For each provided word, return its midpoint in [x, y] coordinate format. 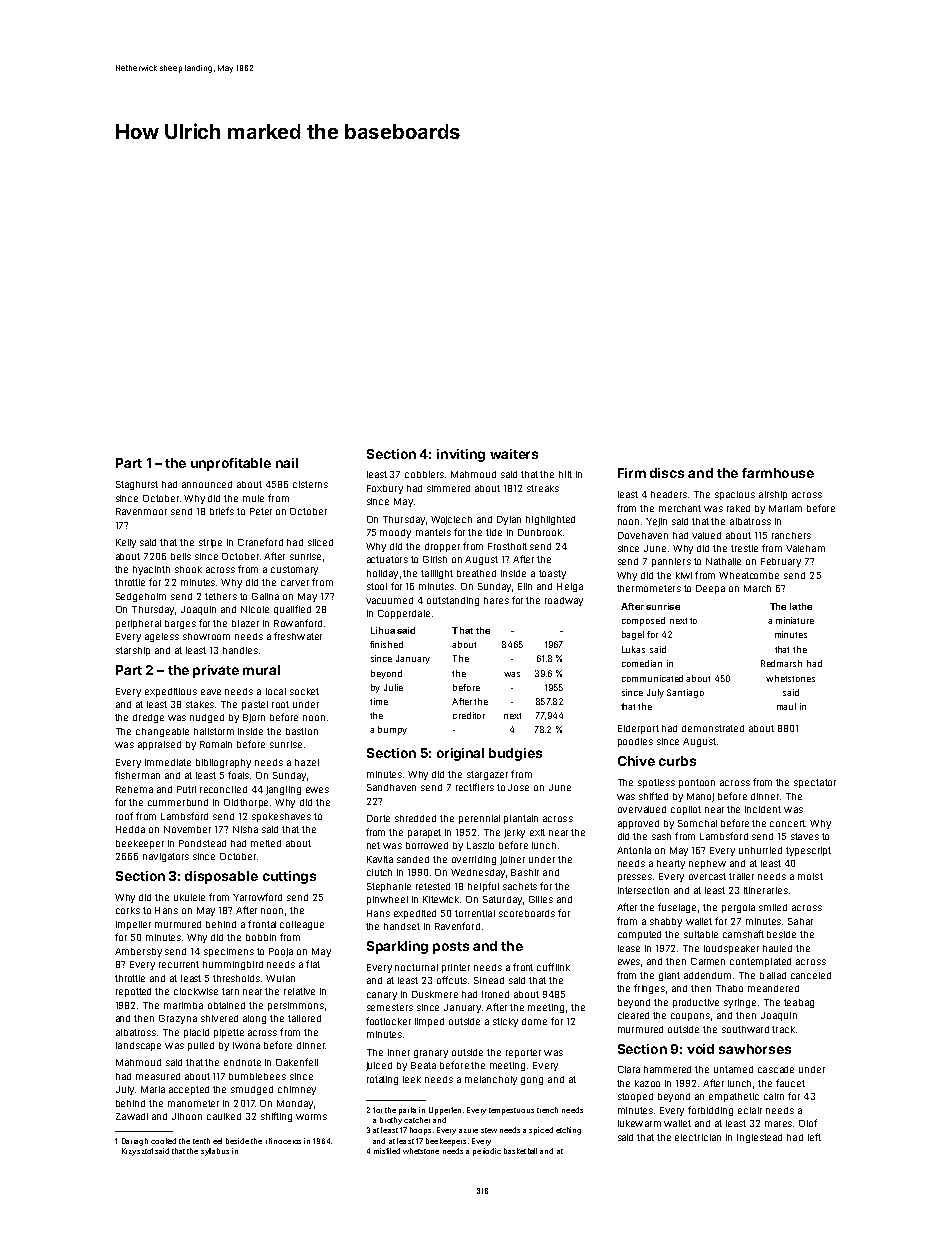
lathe [801, 606]
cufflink [553, 967]
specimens [229, 952]
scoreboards [527, 913]
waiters [514, 454]
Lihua [383, 630]
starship [133, 651]
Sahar [800, 921]
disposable [221, 877]
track [783, 1029]
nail [287, 463]
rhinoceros [283, 1141]
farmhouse [778, 473]
